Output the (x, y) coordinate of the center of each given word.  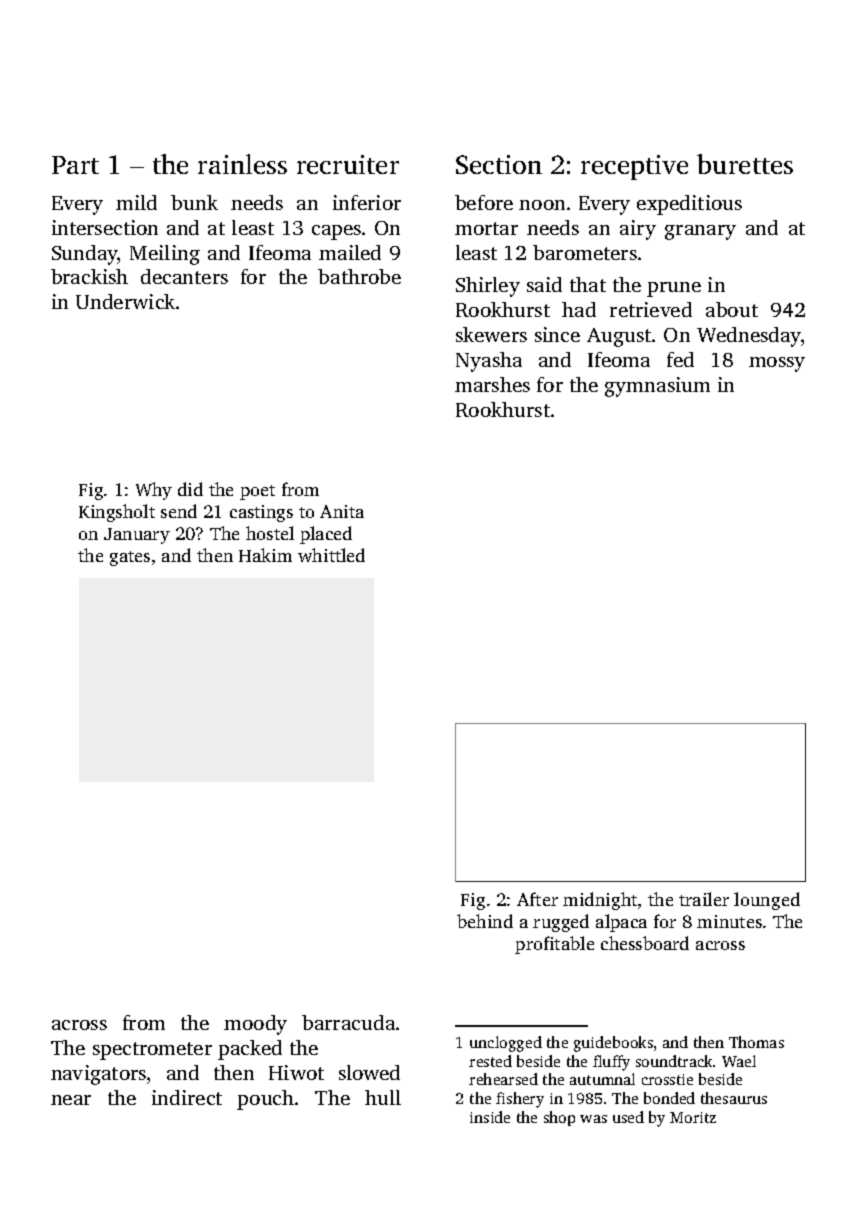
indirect (187, 1097)
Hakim (265, 555)
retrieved (651, 309)
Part (75, 165)
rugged (561, 923)
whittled (331, 555)
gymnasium (657, 387)
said (544, 284)
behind (485, 921)
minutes (729, 921)
